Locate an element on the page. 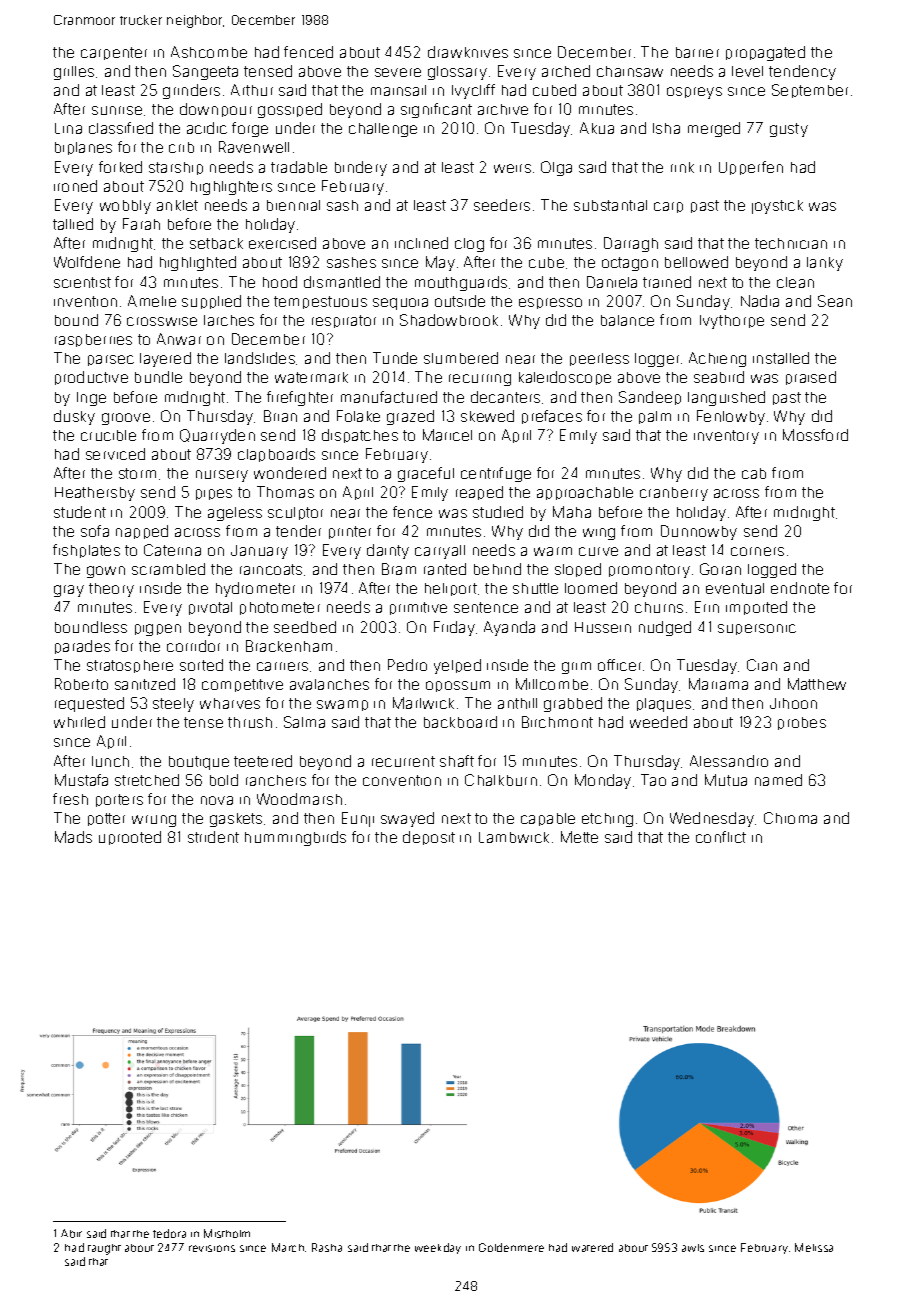 This image has height=1316, width=908. ospreys is located at coordinates (694, 93).
